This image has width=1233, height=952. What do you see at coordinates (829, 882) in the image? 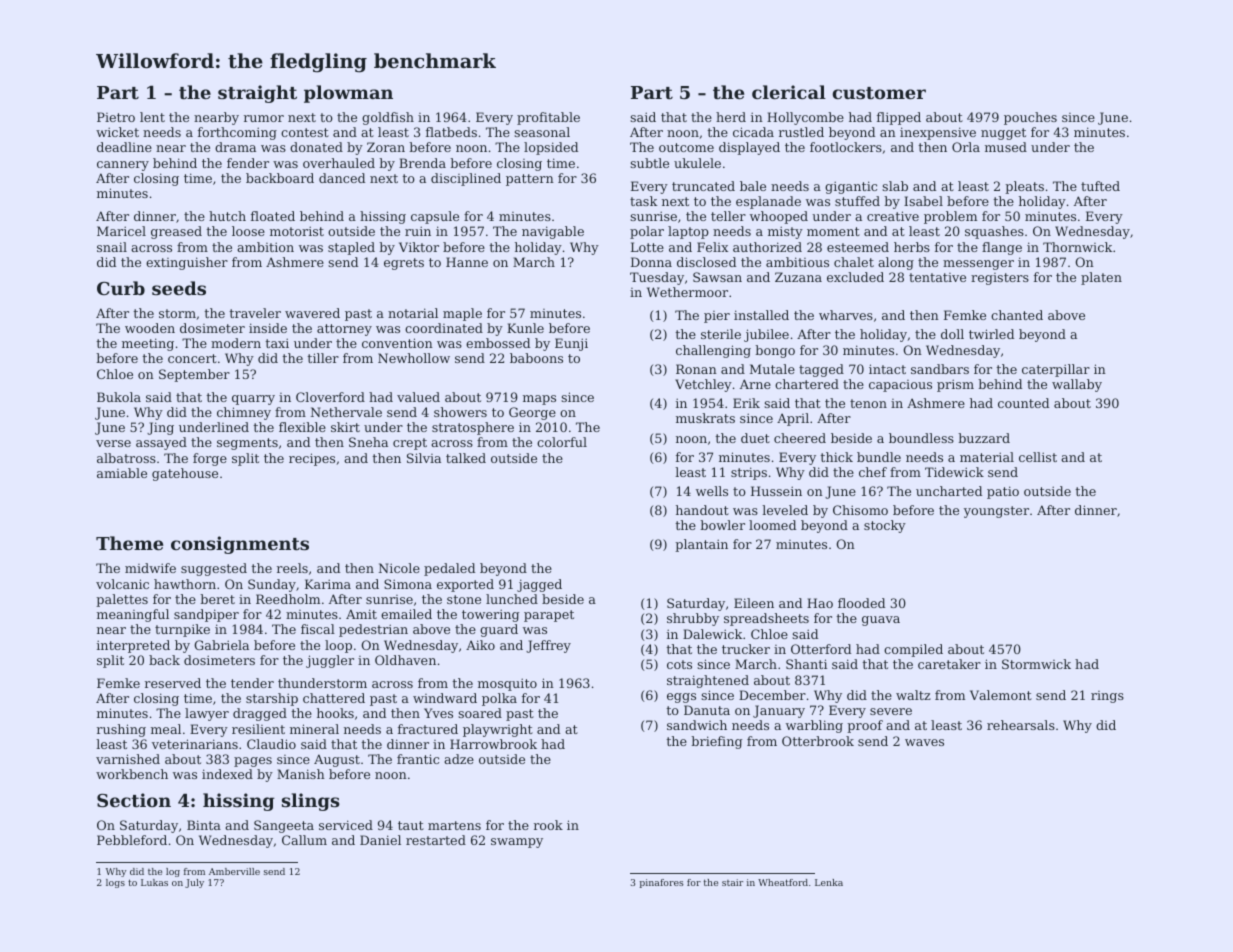
I see `Lenka` at bounding box center [829, 882].
